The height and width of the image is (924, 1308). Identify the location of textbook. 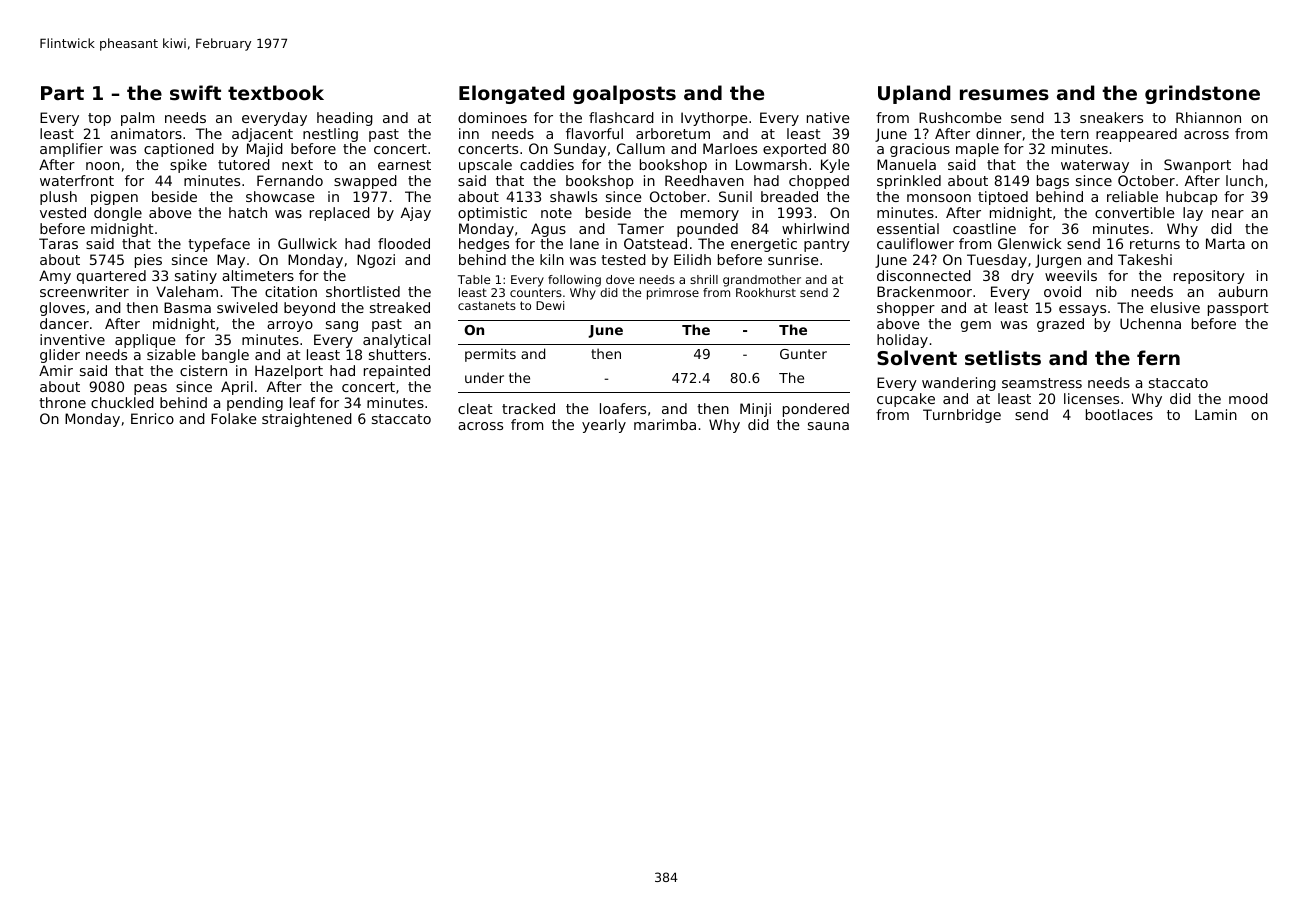
(276, 92).
